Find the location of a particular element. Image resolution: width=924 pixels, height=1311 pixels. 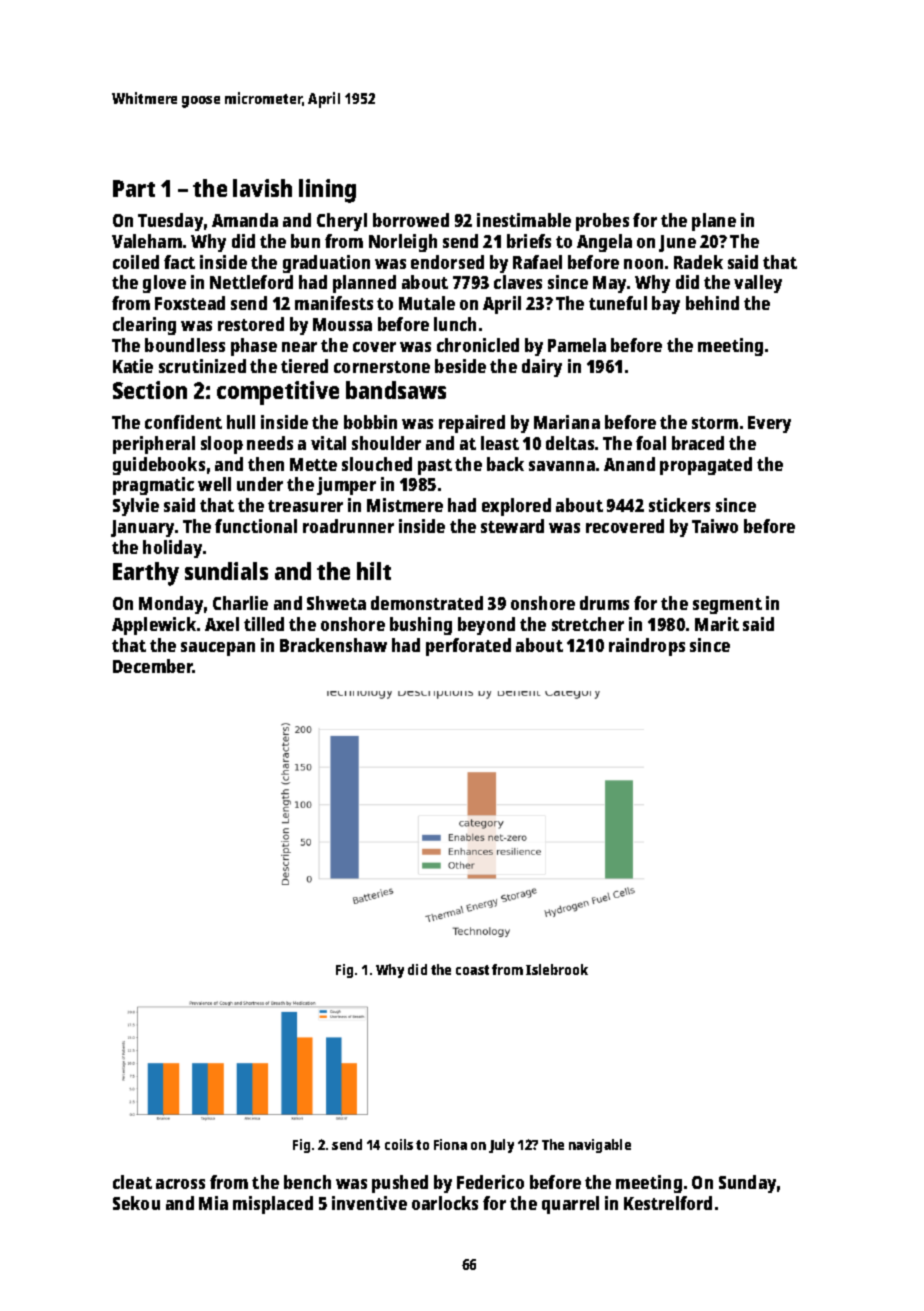

misplaced is located at coordinates (273, 1205).
